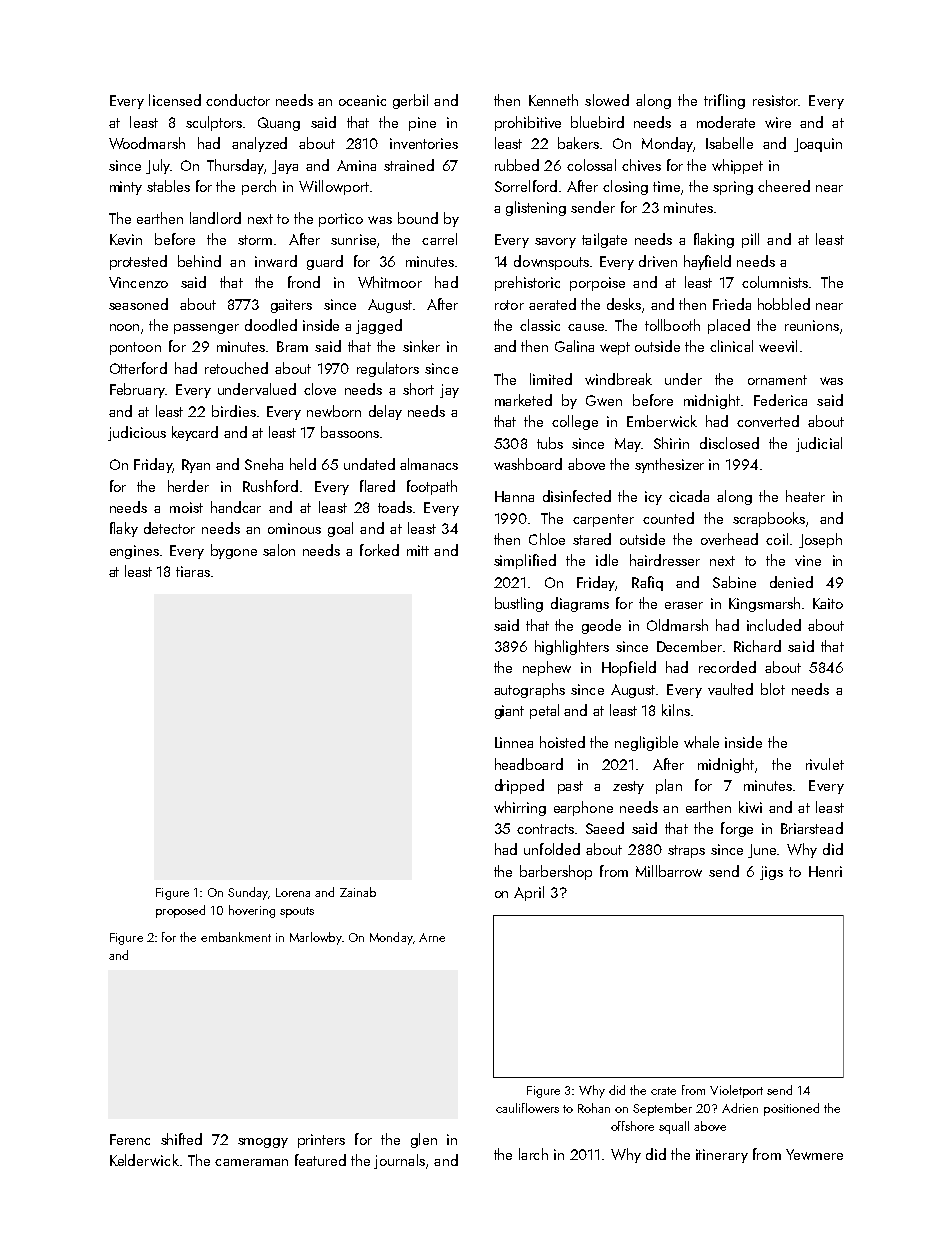 The height and width of the page is (1233, 952). What do you see at coordinates (724, 101) in the page?
I see `trifling` at bounding box center [724, 101].
